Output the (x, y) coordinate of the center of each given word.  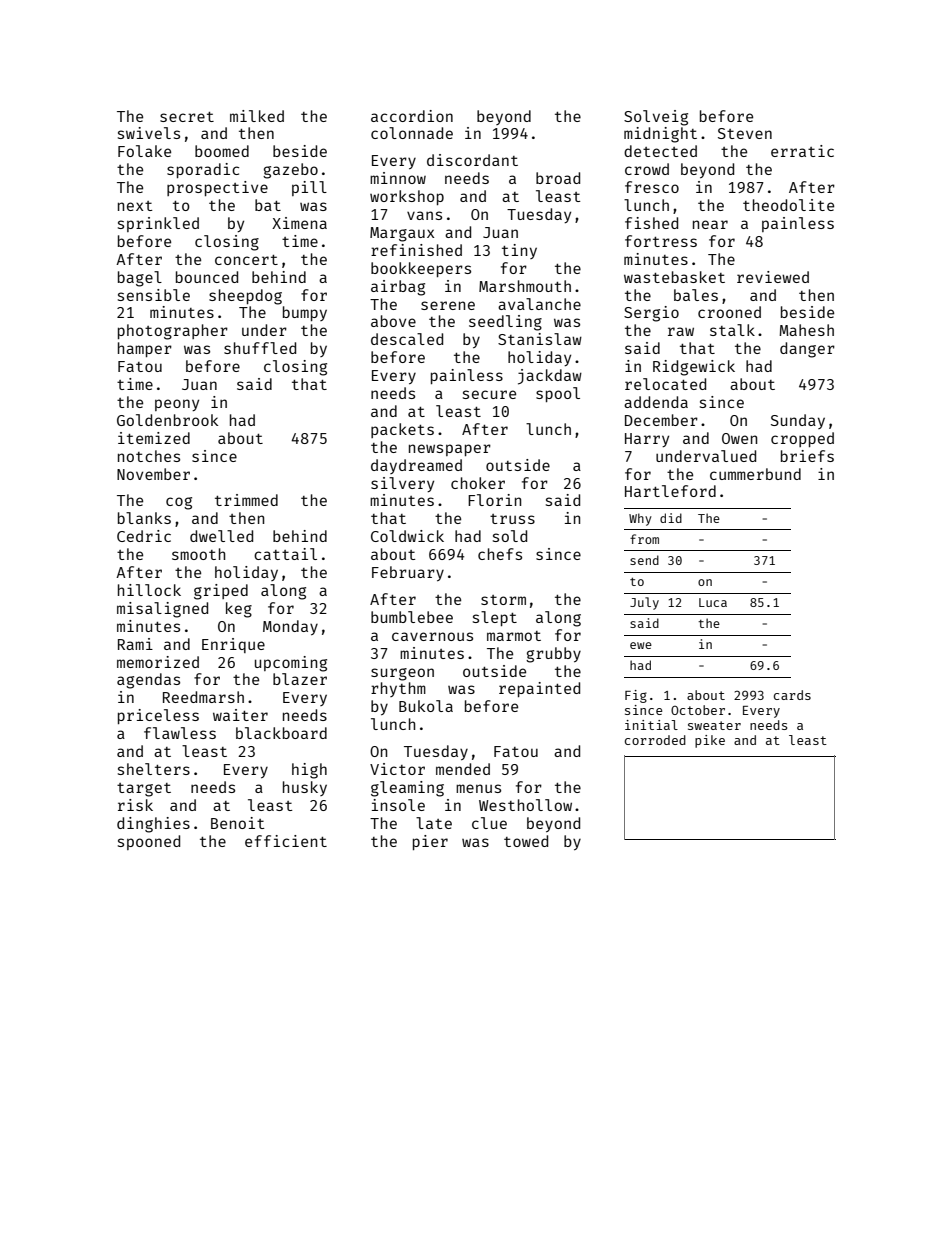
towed (526, 841)
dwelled (221, 536)
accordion (412, 116)
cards (792, 695)
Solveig (656, 118)
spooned (149, 842)
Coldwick (407, 536)
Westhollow (525, 805)
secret (187, 117)
